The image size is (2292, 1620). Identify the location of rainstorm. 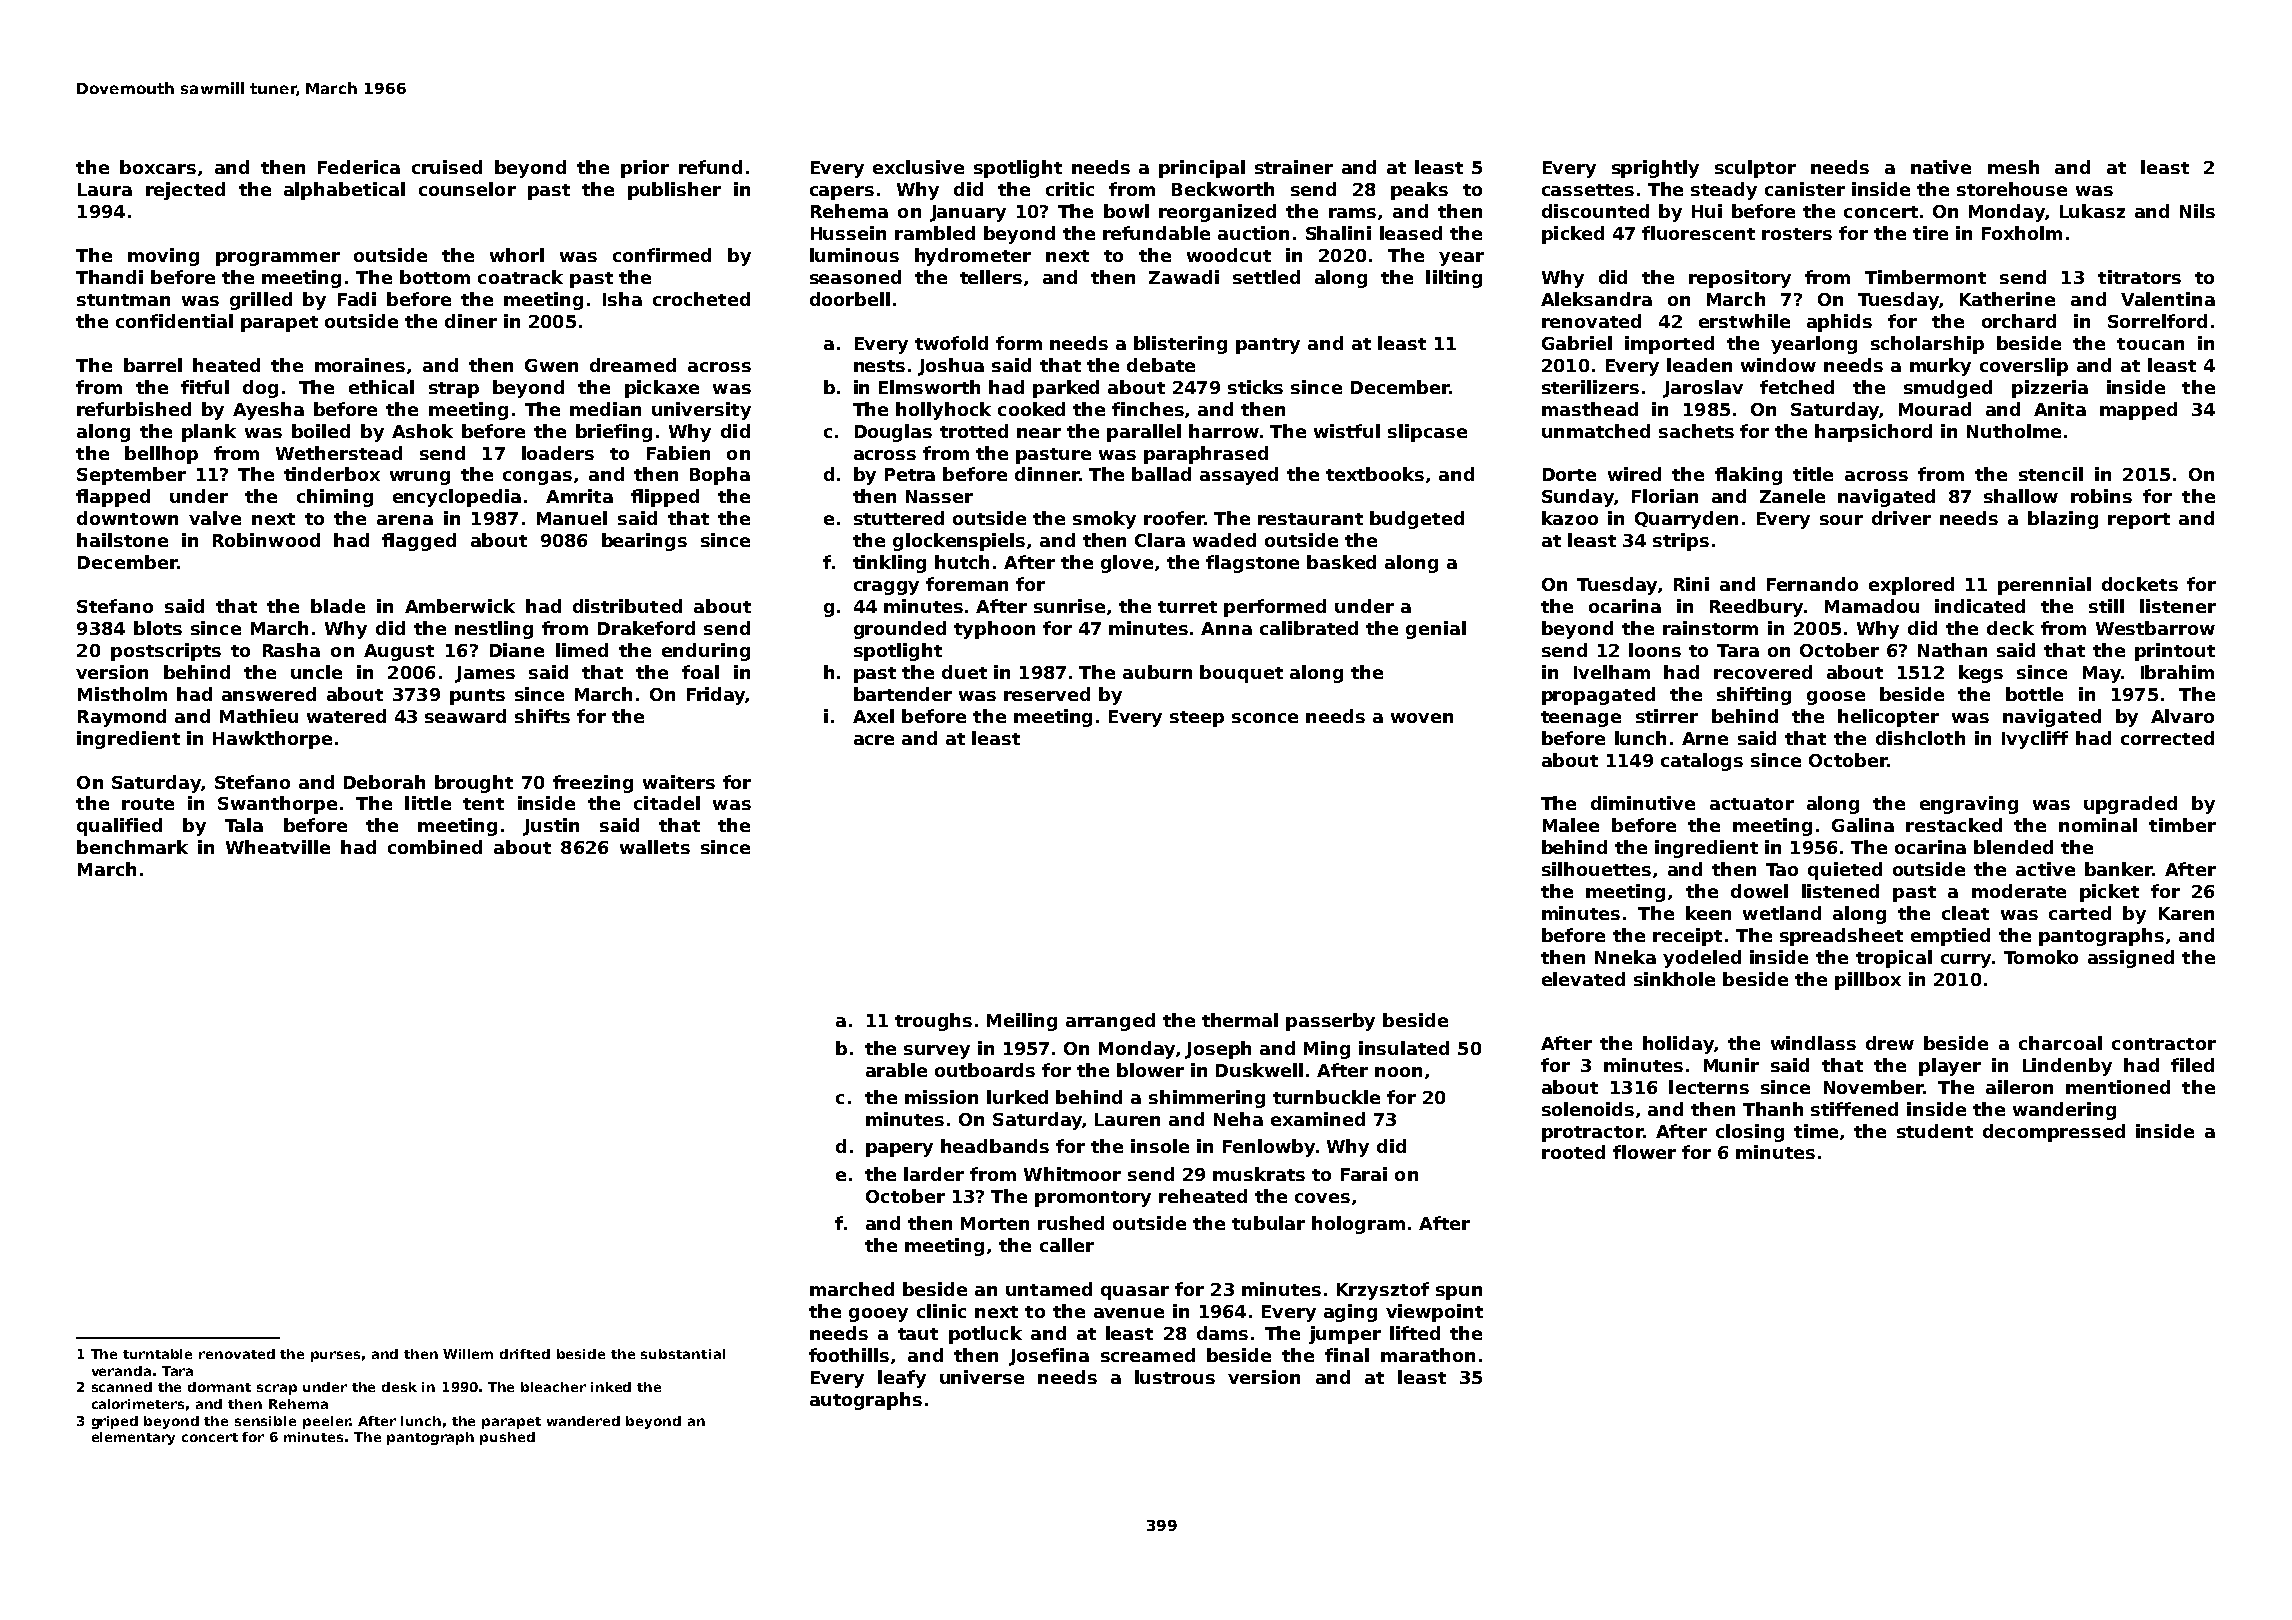
(1710, 628).
